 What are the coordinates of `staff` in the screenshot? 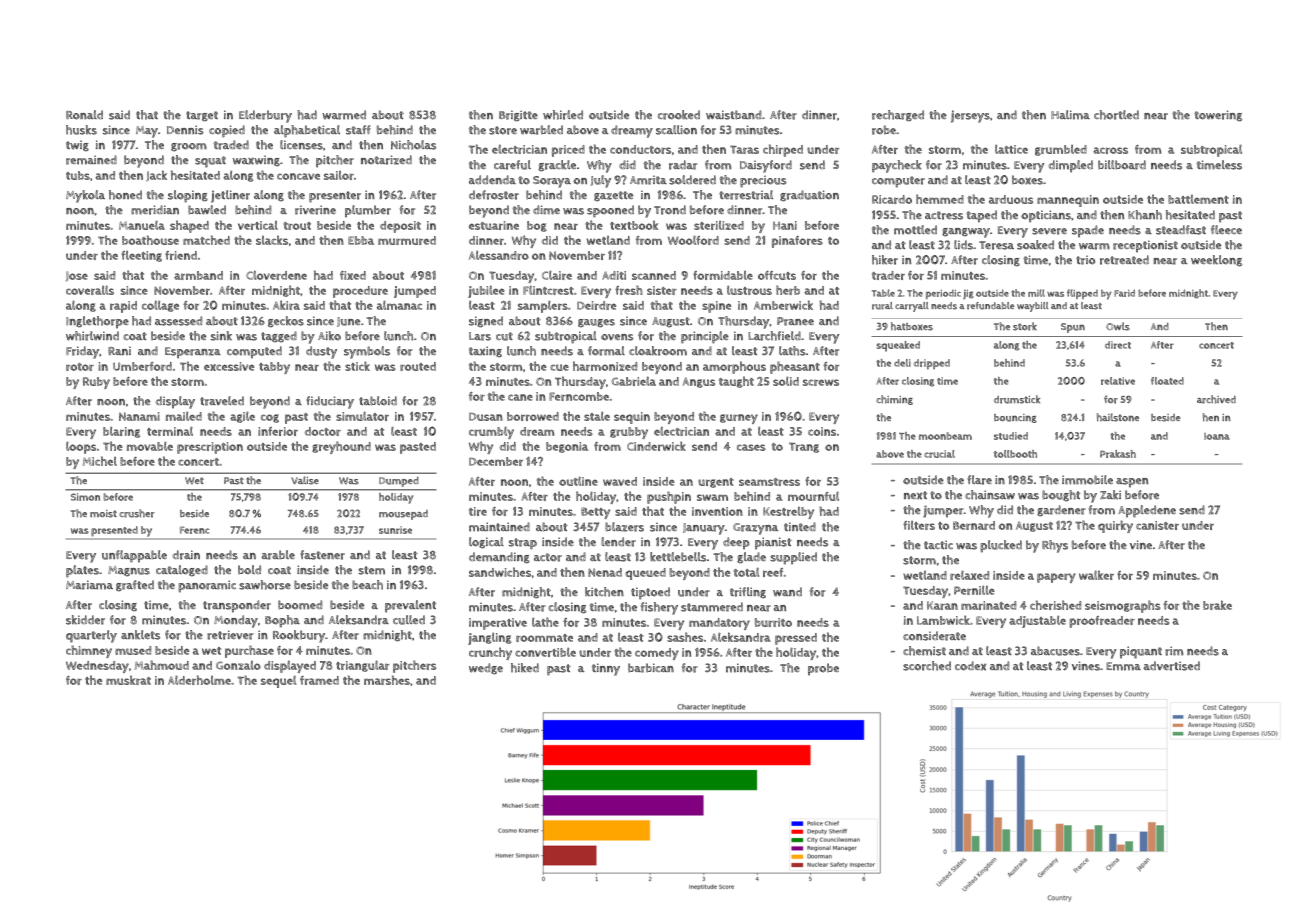 It's located at (358, 130).
